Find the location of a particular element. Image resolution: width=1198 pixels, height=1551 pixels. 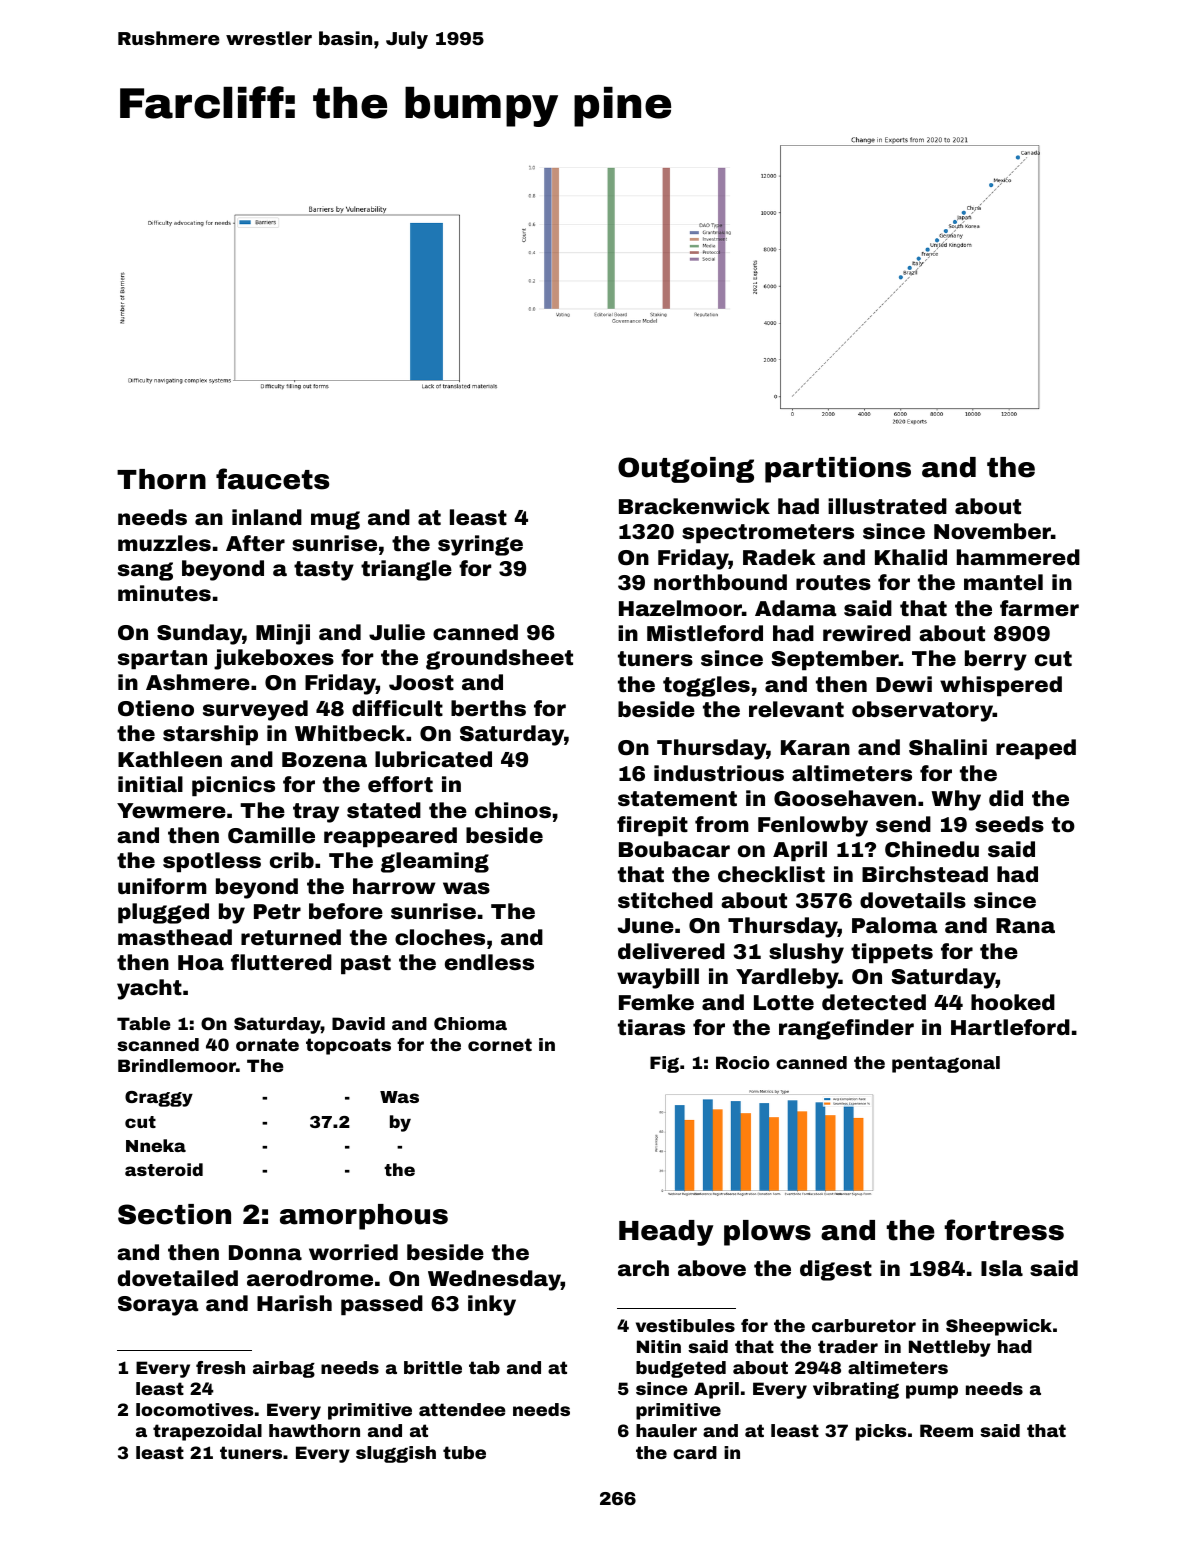

firepit is located at coordinates (652, 826).
